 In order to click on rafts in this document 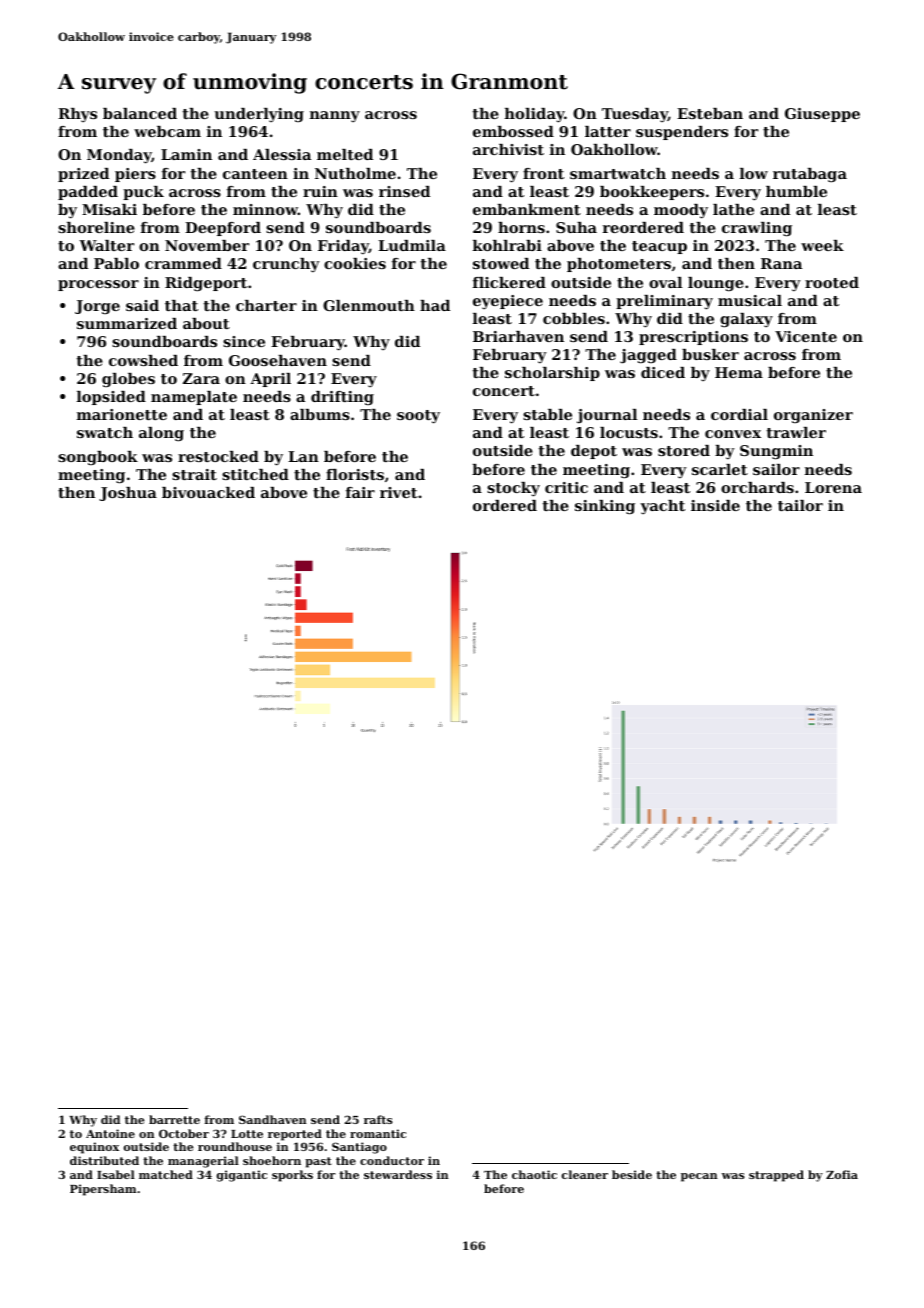, I will do `click(378, 1119)`.
